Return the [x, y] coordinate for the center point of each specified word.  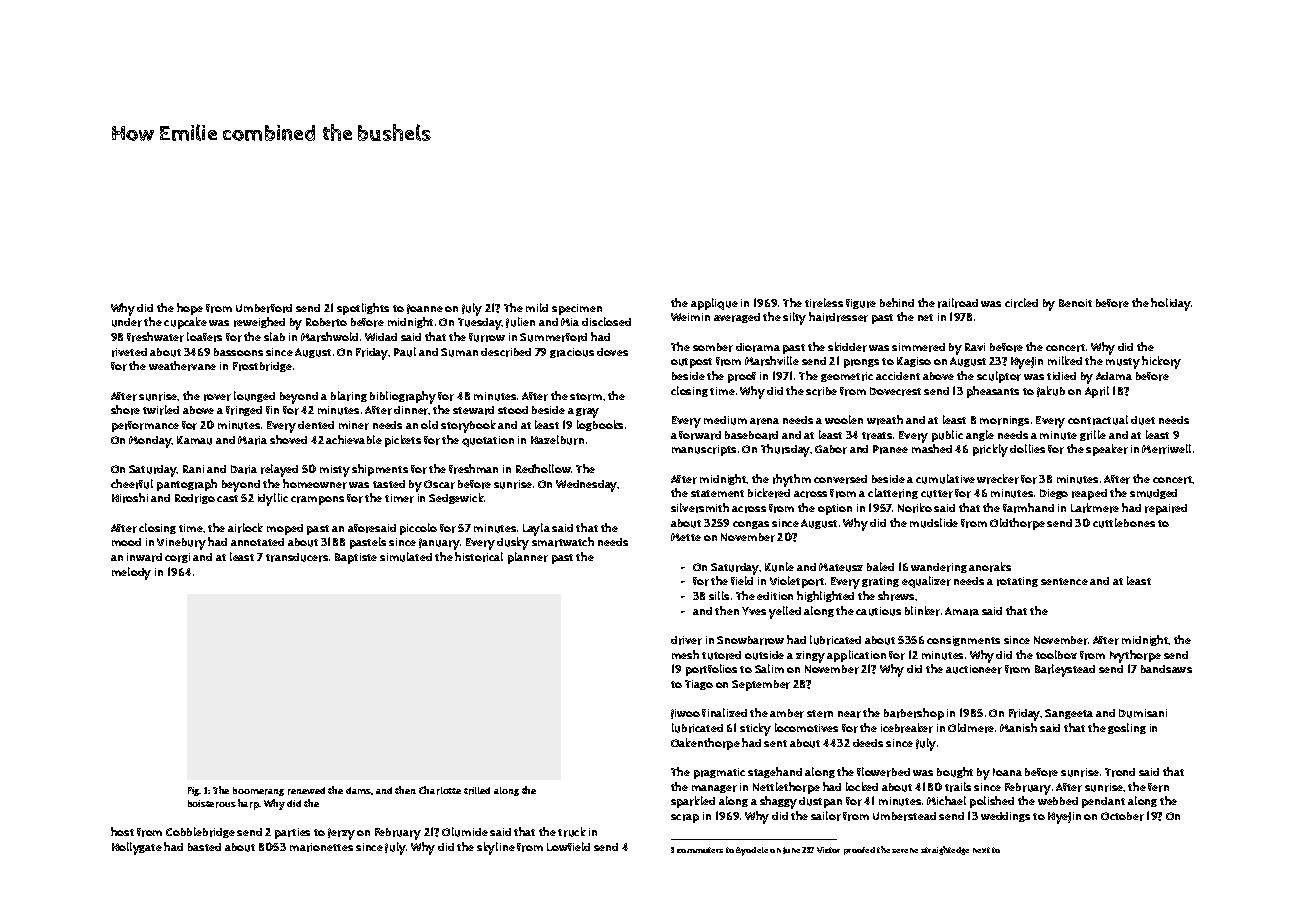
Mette [686, 537]
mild [537, 307]
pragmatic [719, 773]
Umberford [264, 308]
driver [686, 640]
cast [227, 498]
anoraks [990, 567]
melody [131, 573]
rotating [1017, 582]
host [122, 831]
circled [1021, 303]
